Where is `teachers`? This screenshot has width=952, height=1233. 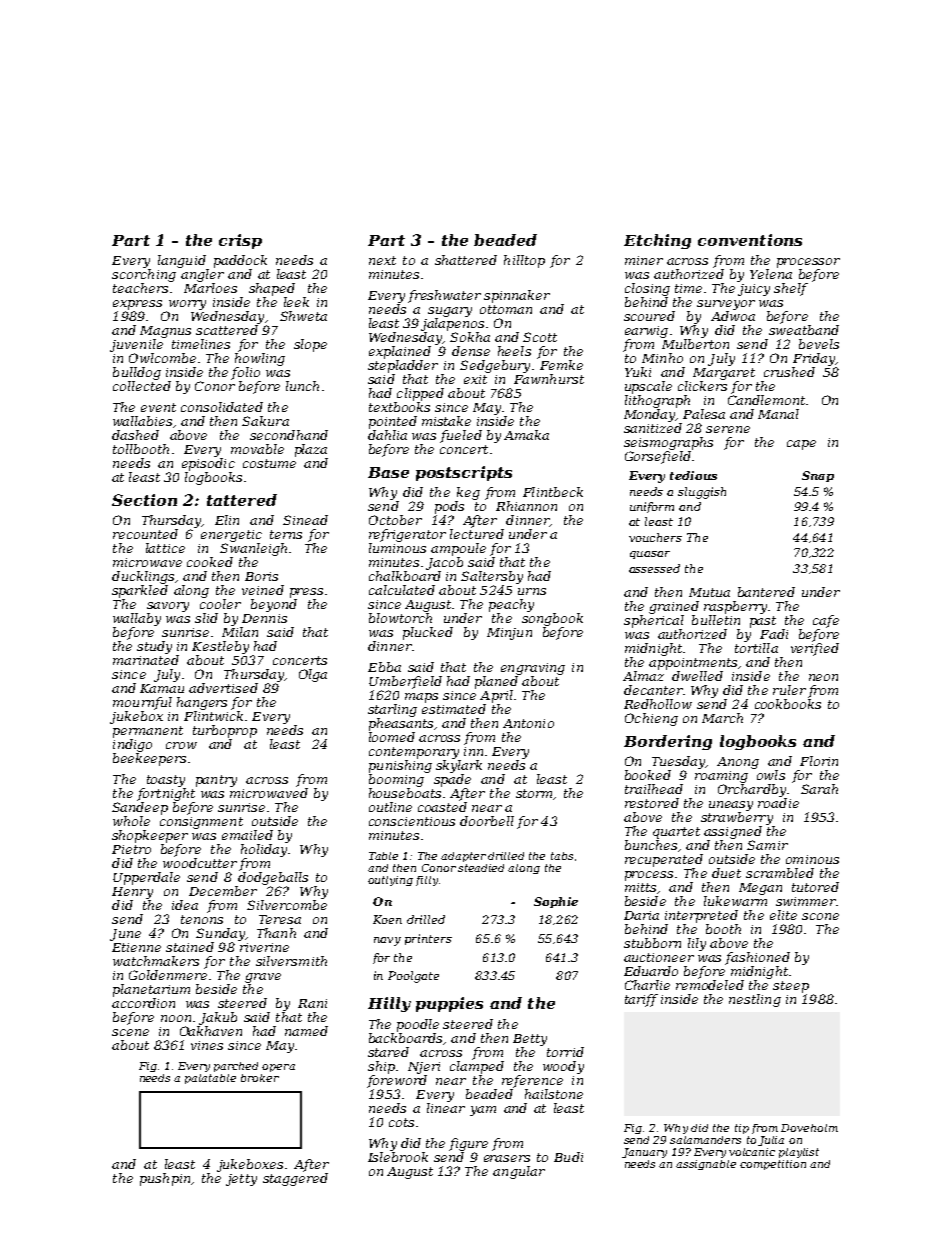 teachers is located at coordinates (140, 288).
